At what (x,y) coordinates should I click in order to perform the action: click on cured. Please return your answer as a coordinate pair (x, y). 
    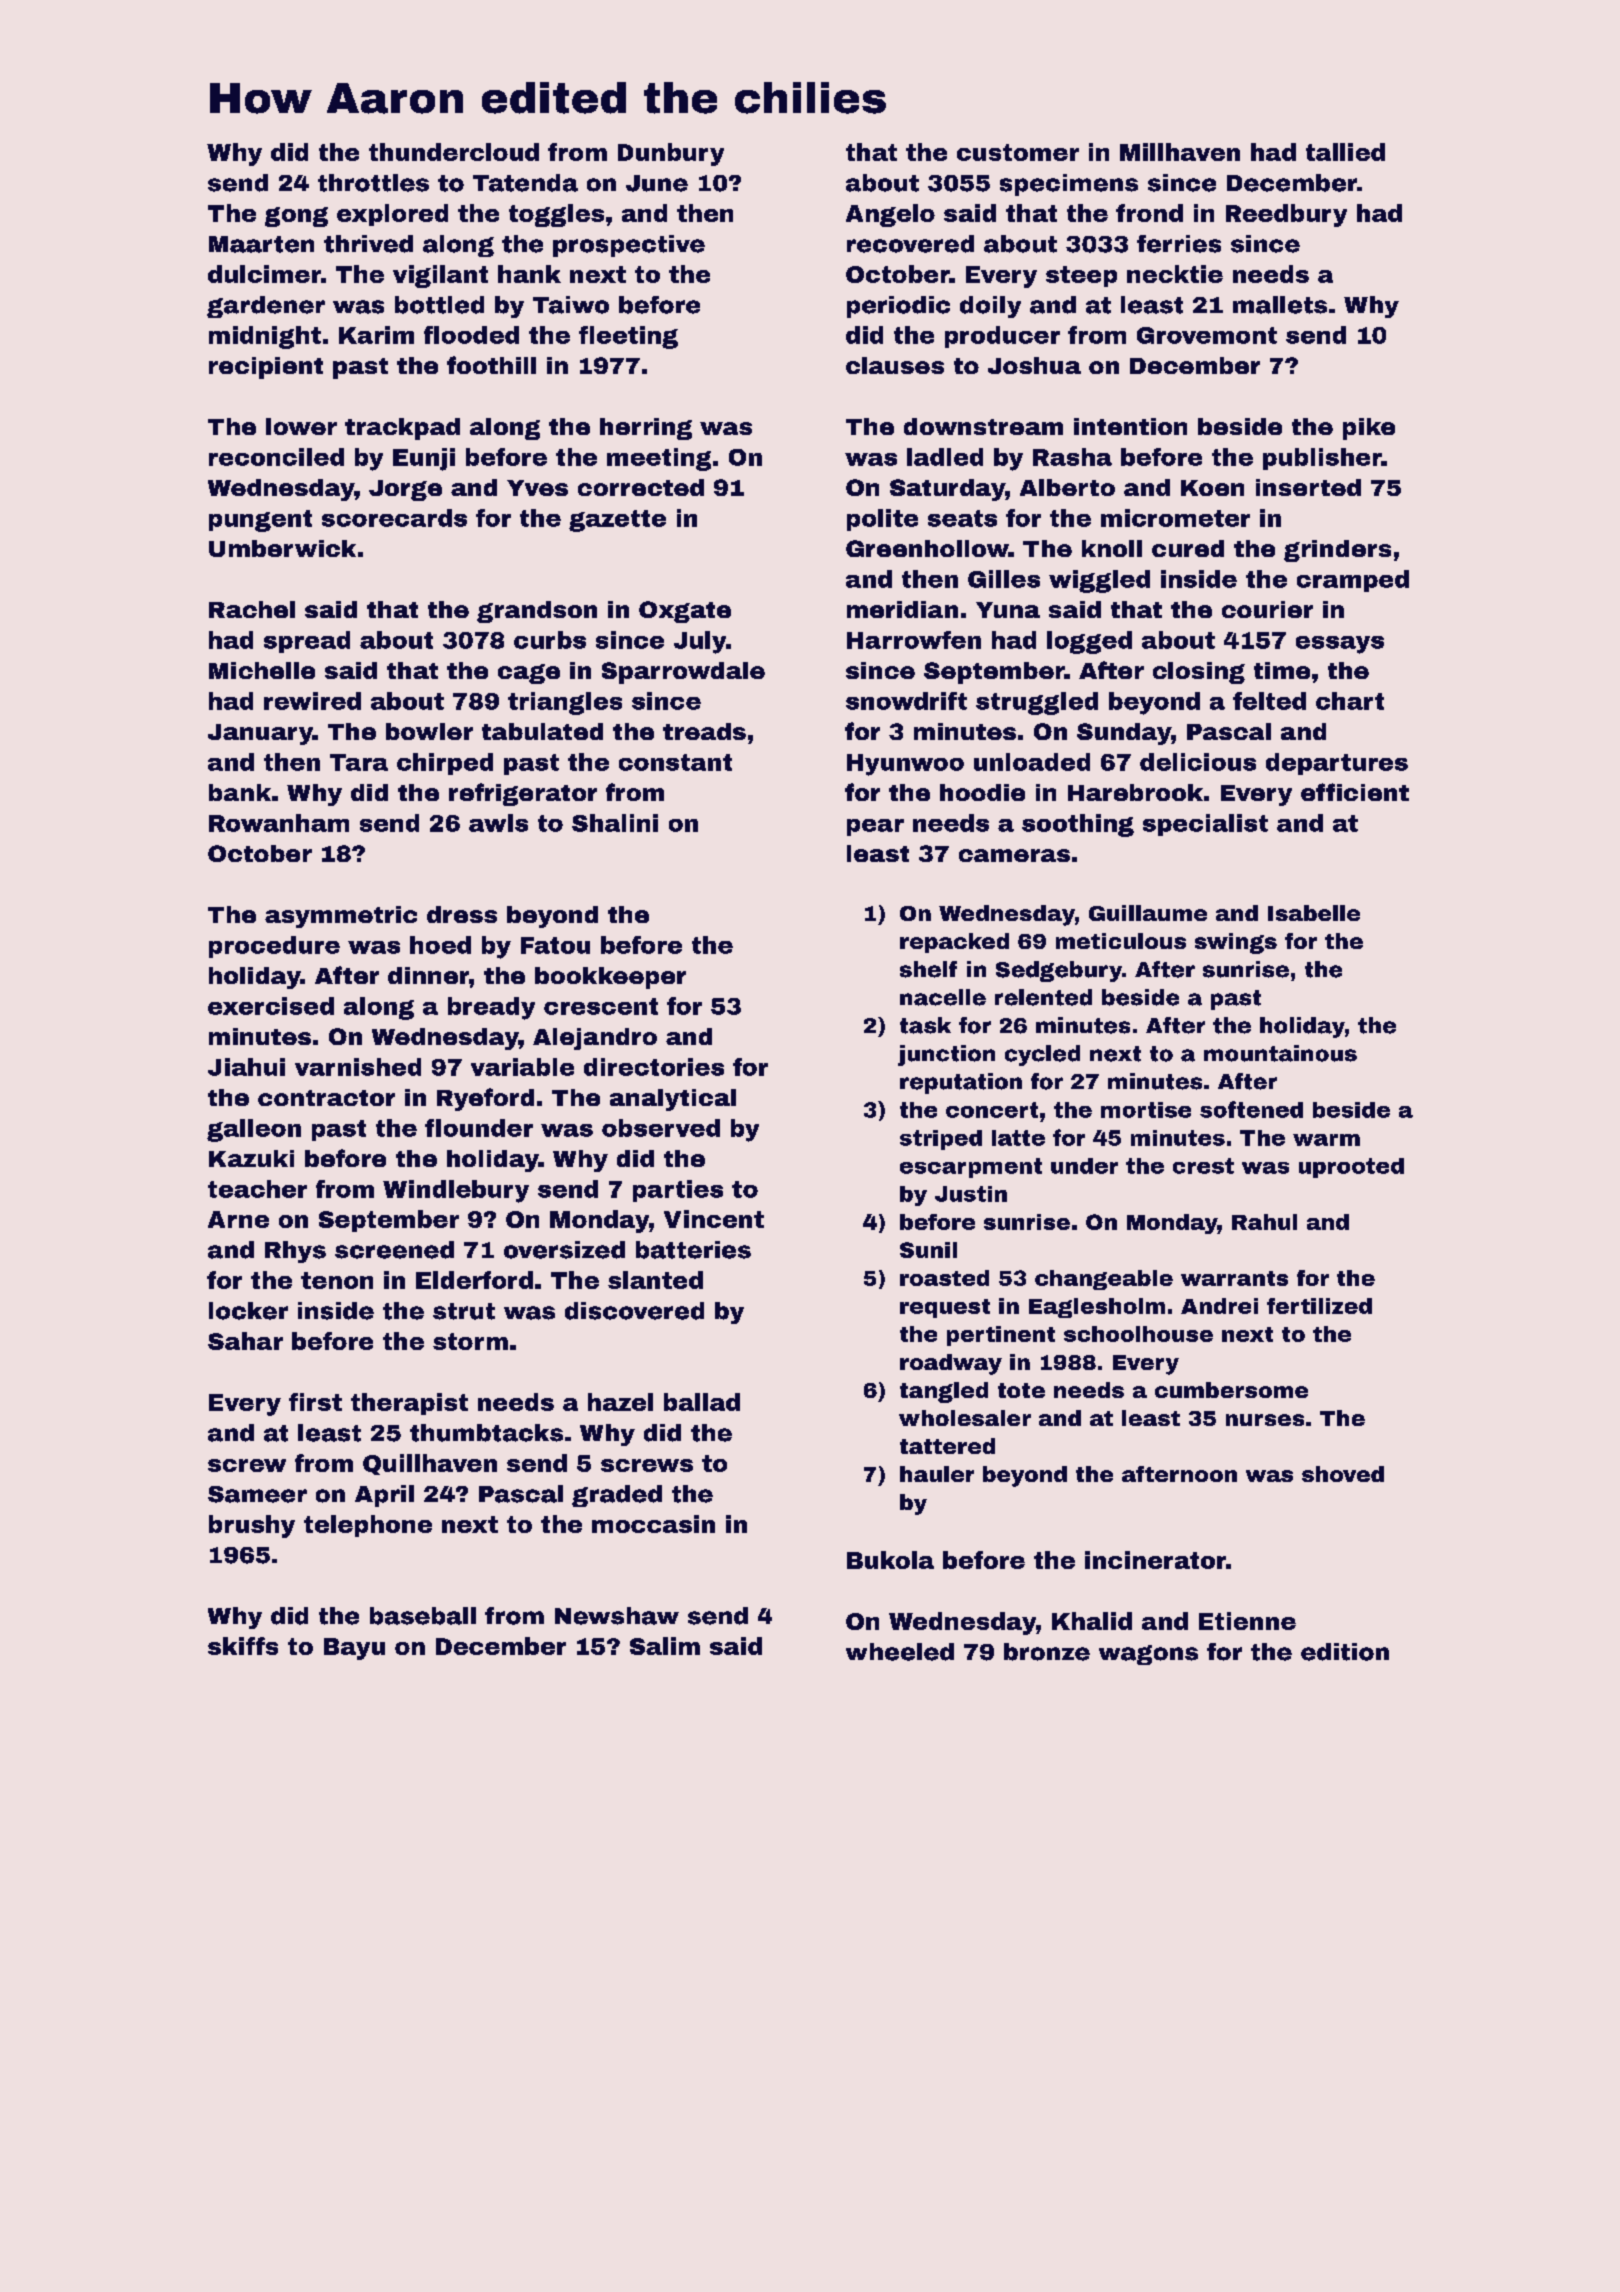
    Looking at the image, I should click on (1188, 548).
